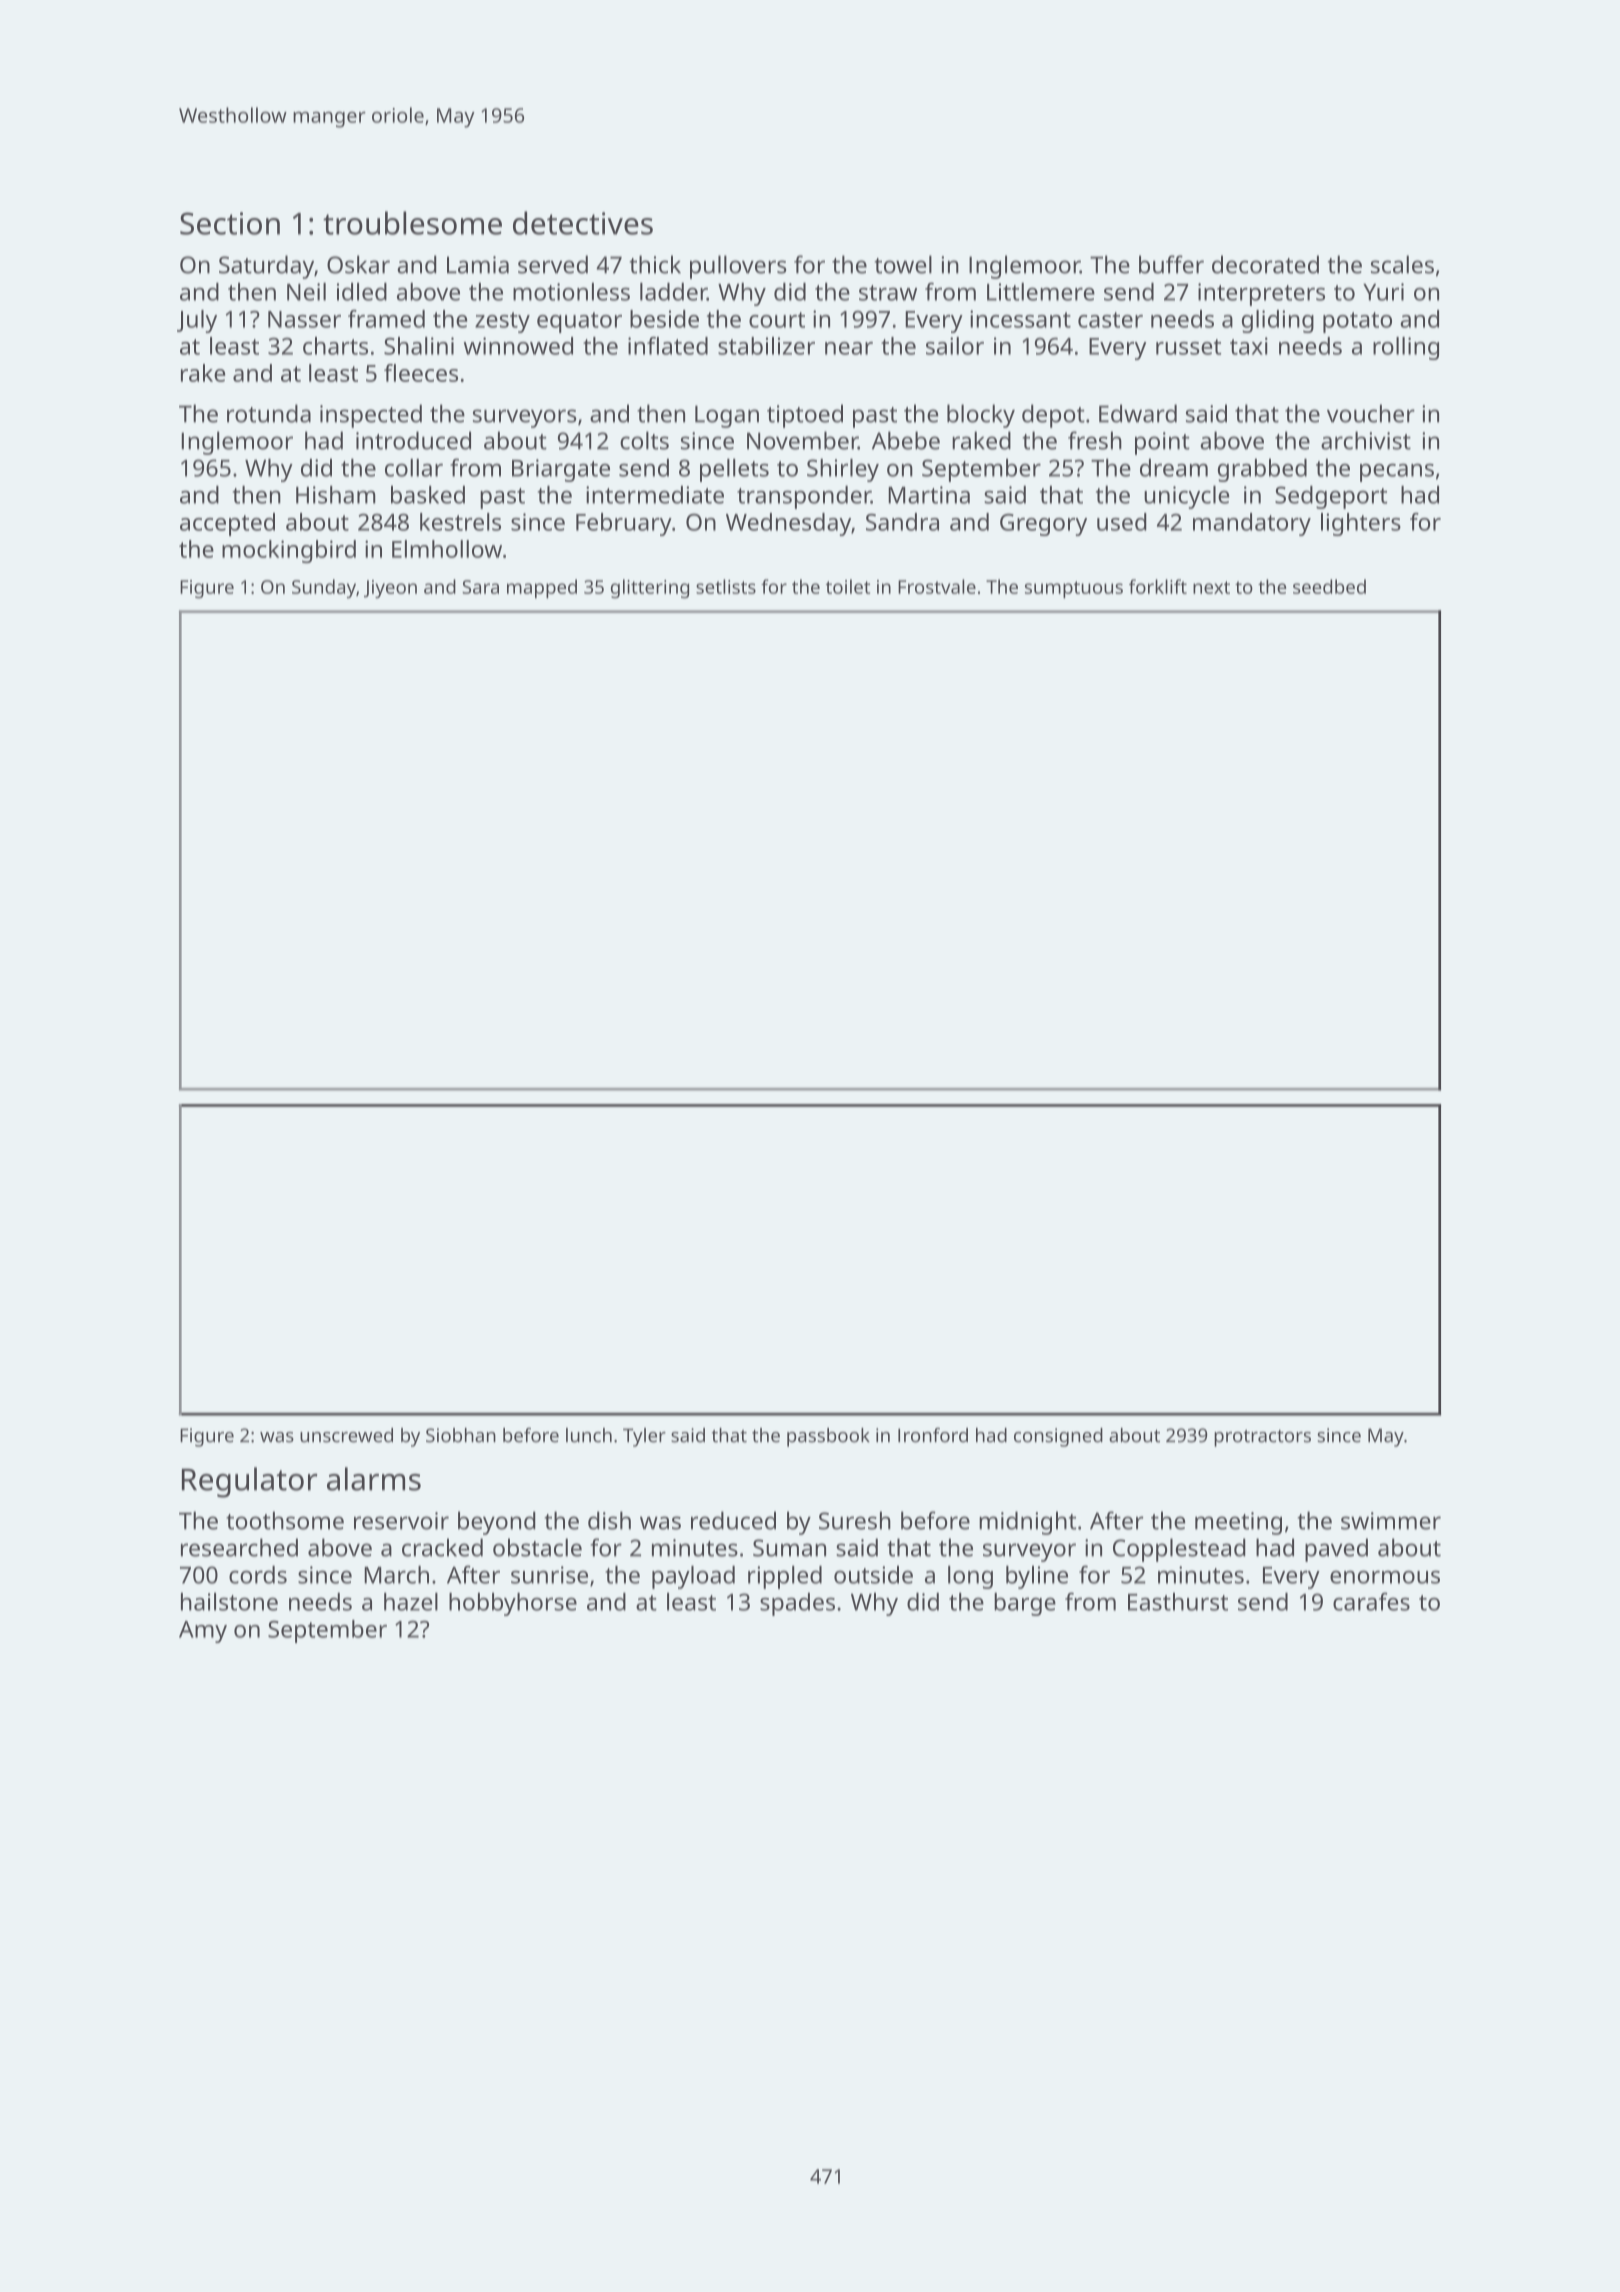  Describe the element at coordinates (828, 1437) in the screenshot. I see `passbook` at that location.
